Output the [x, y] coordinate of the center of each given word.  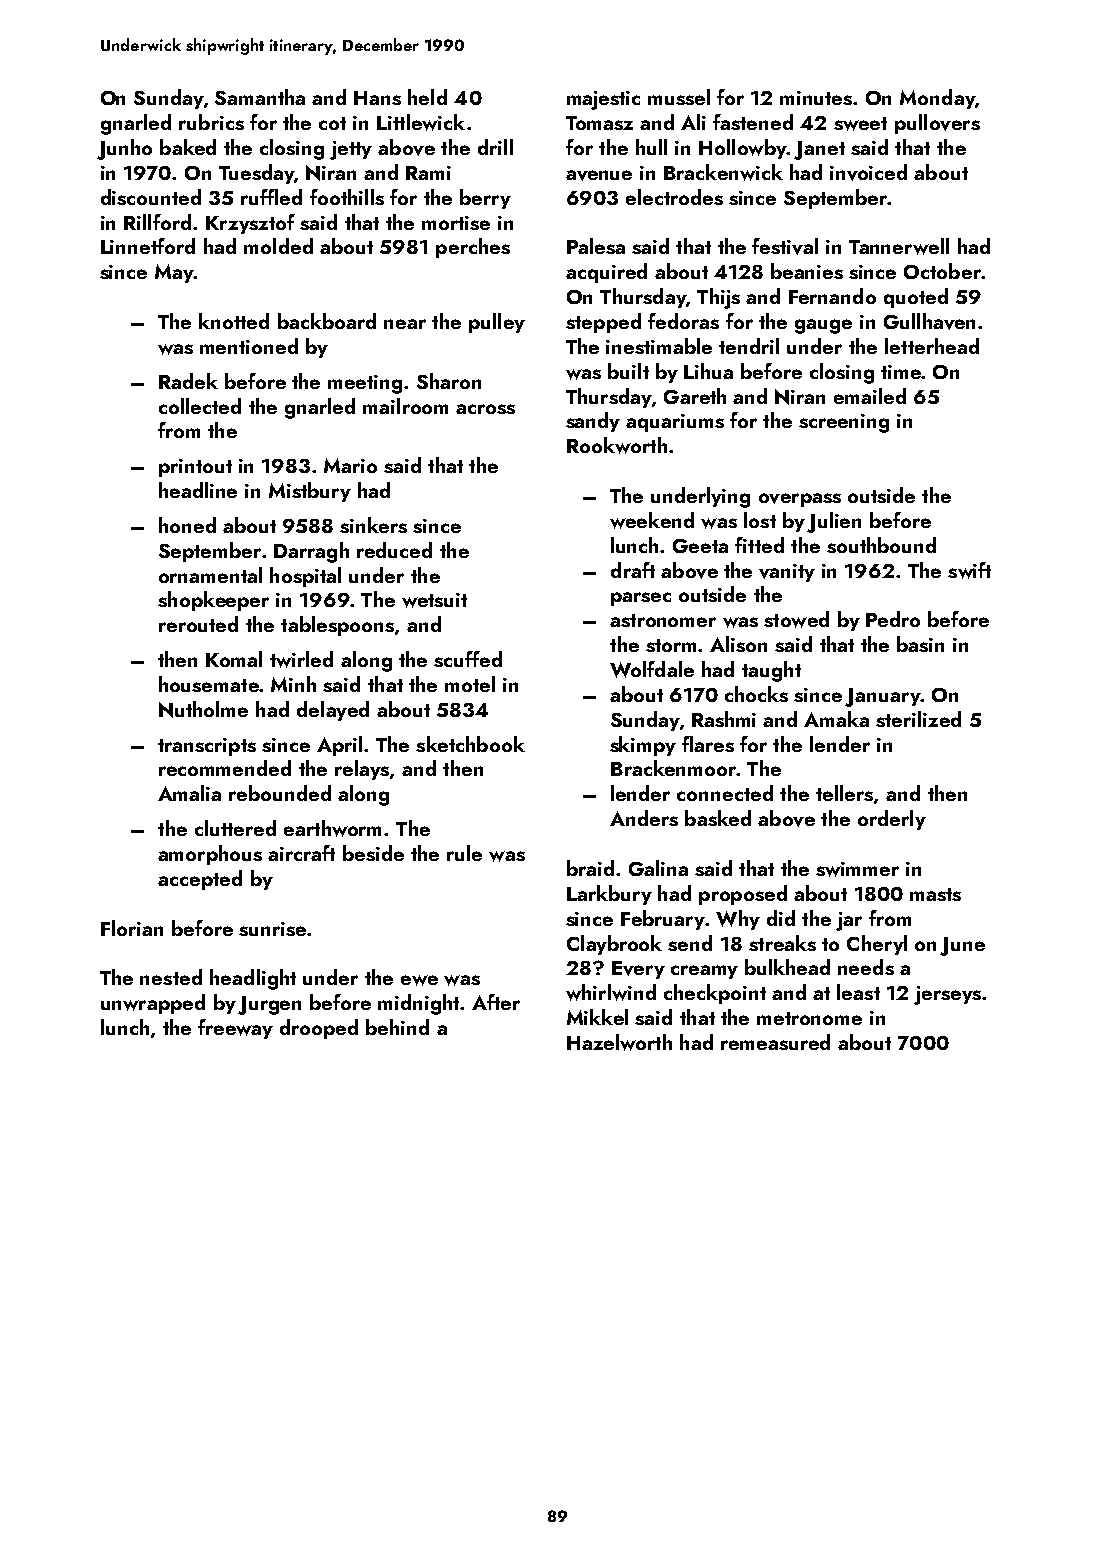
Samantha [260, 97]
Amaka [836, 719]
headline [198, 490]
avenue [599, 175]
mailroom [405, 406]
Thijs [718, 298]
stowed [796, 619]
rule [464, 853]
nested [171, 977]
